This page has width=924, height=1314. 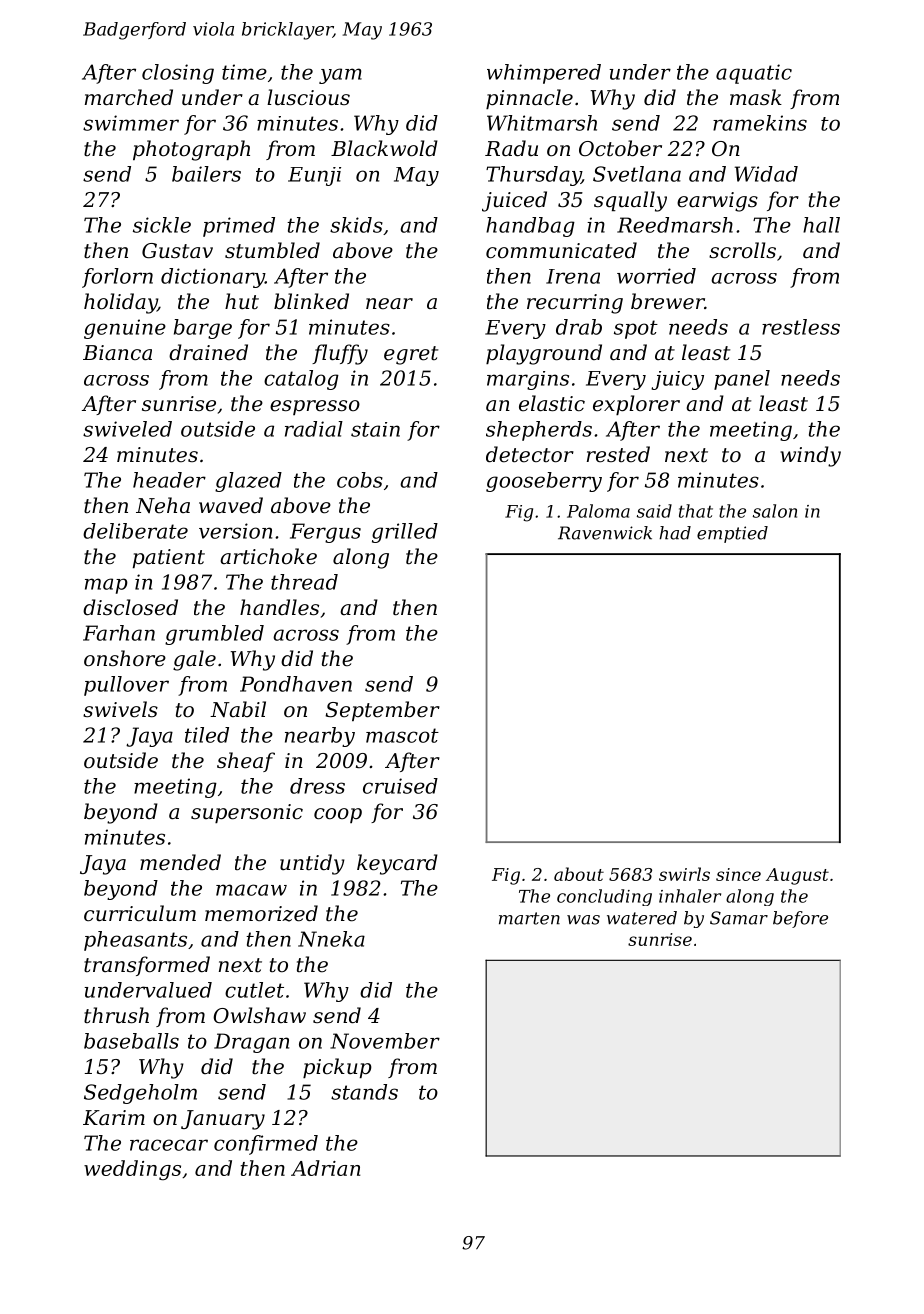 What do you see at coordinates (742, 250) in the page?
I see `scrolls` at bounding box center [742, 250].
